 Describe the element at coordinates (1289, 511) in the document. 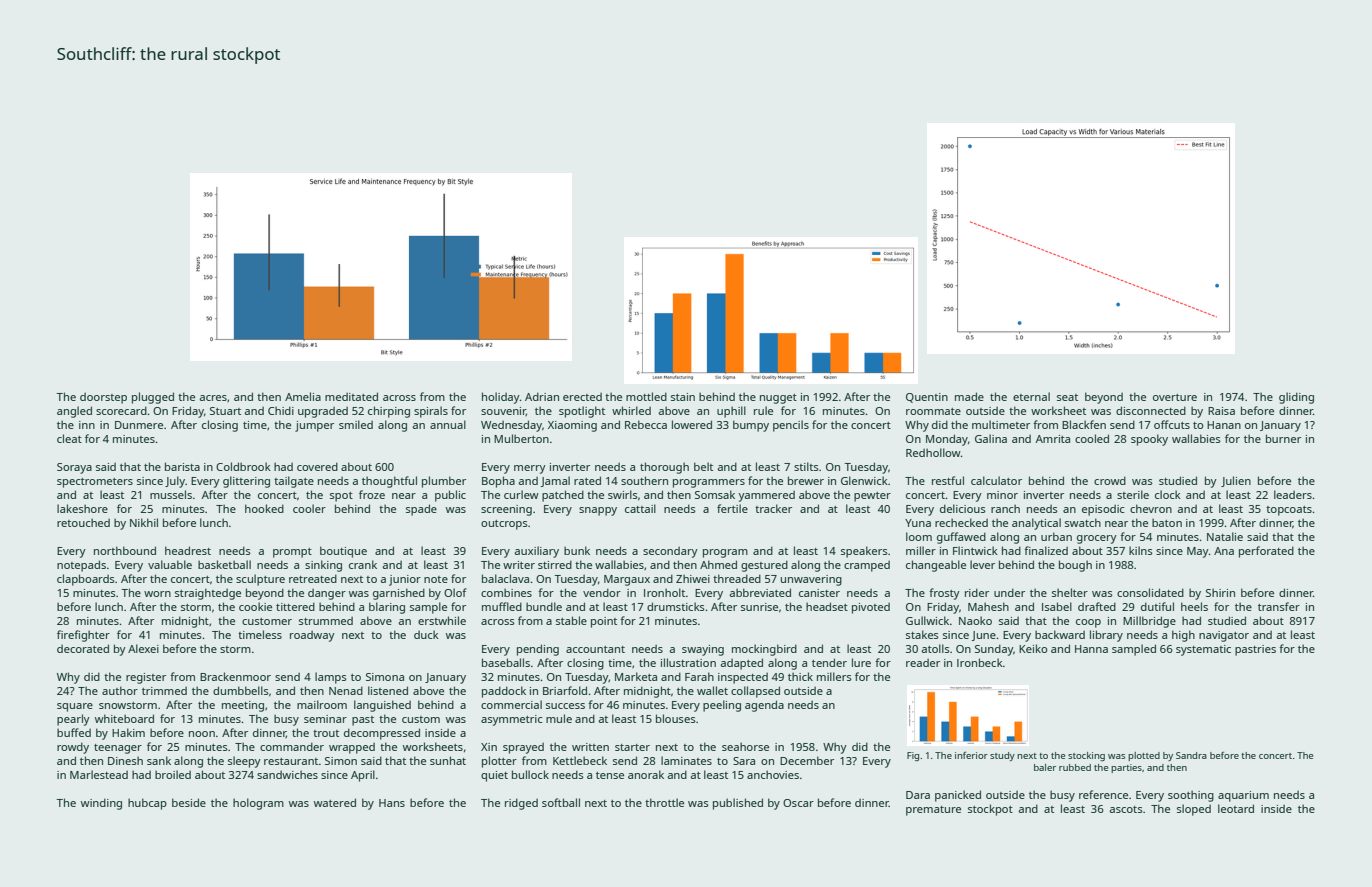

I see `topcoats` at that location.
